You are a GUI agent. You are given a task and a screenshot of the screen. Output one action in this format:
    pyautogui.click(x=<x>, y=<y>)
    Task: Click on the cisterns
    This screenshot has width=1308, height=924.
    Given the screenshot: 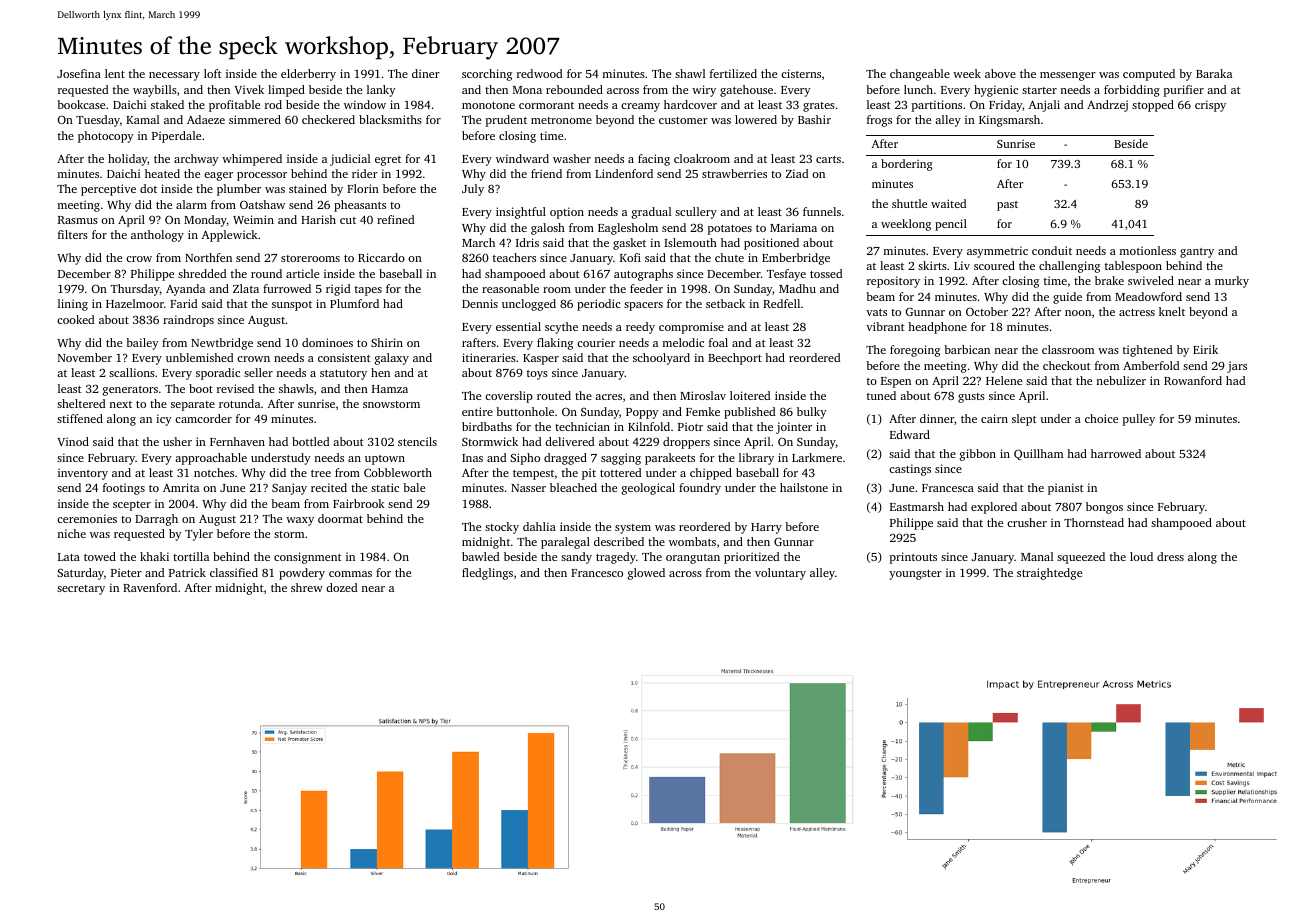 What is the action you would take?
    pyautogui.click(x=801, y=73)
